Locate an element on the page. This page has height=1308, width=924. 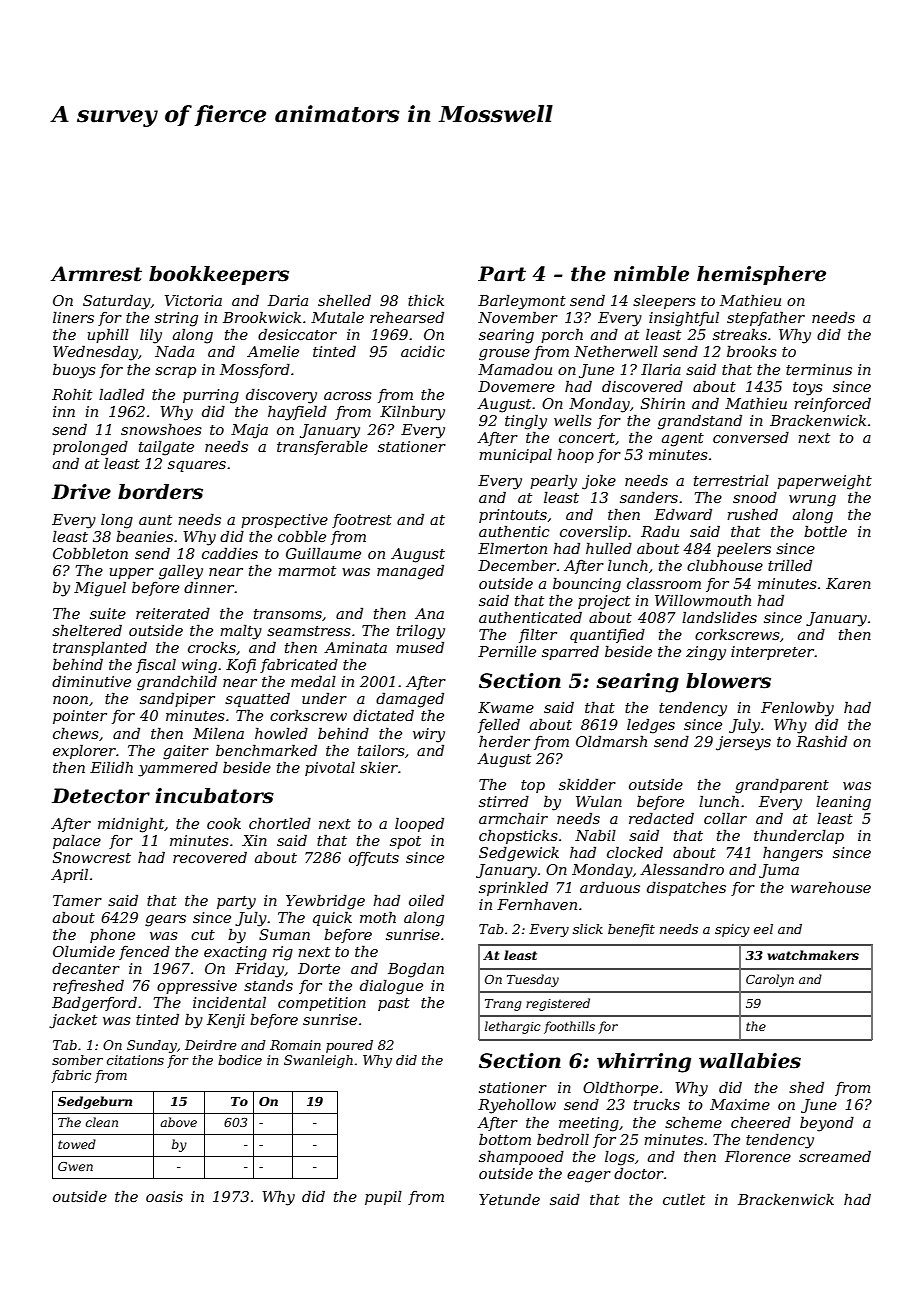
mused is located at coordinates (420, 647).
